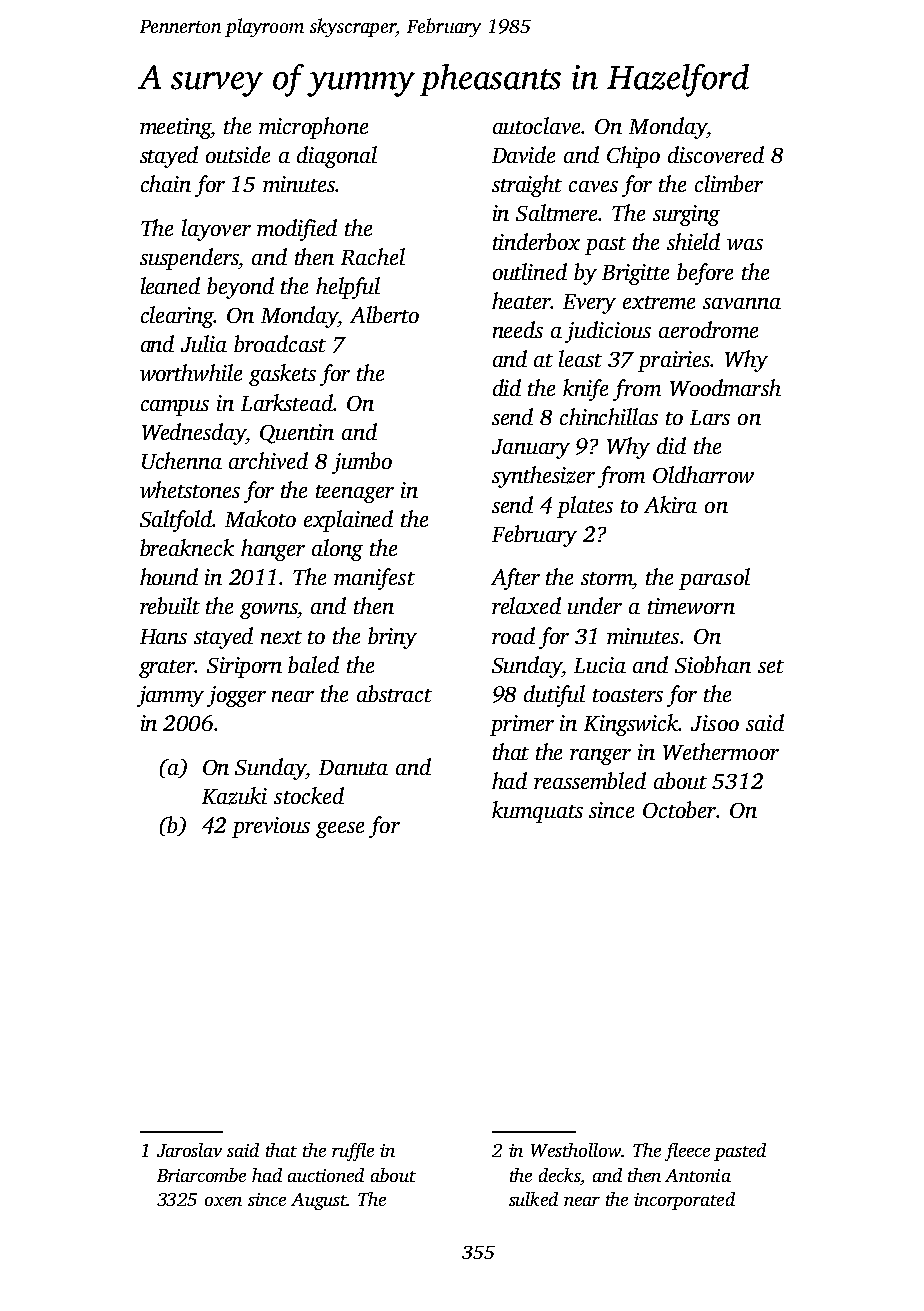 This screenshot has width=924, height=1311. Describe the element at coordinates (518, 329) in the screenshot. I see `needs` at that location.
